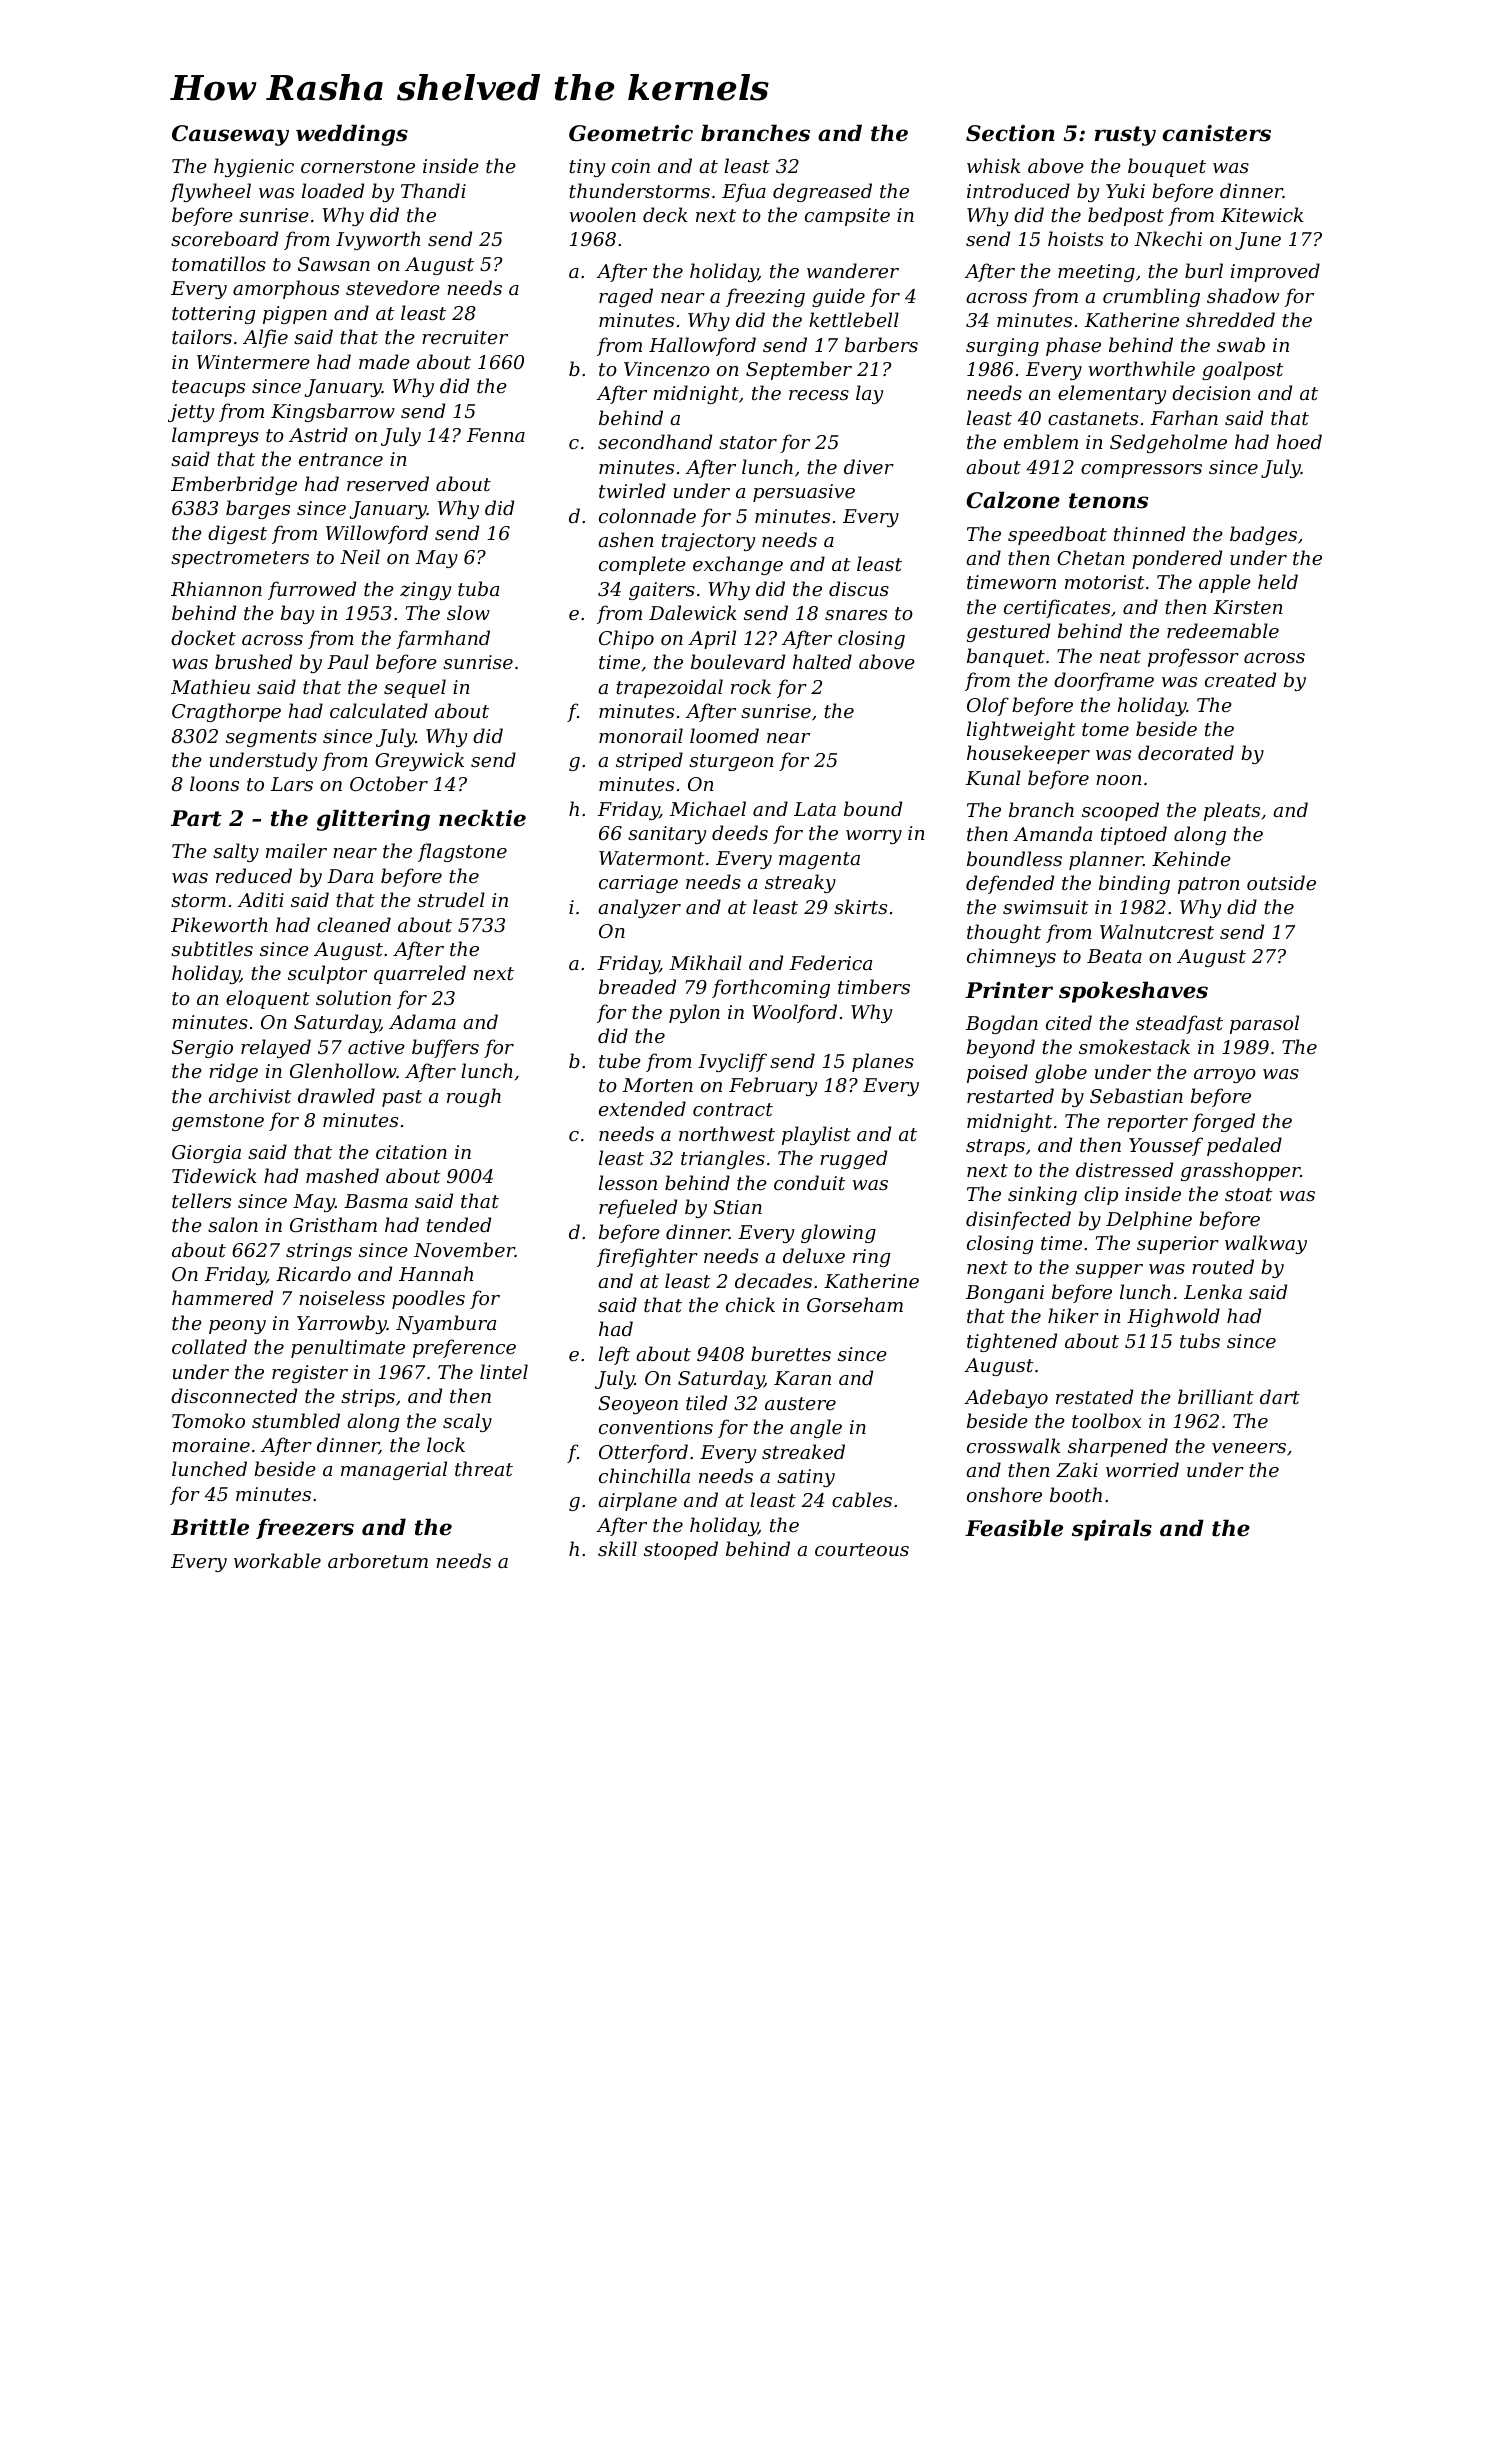 The image size is (1496, 2464). I want to click on Olof, so click(988, 706).
